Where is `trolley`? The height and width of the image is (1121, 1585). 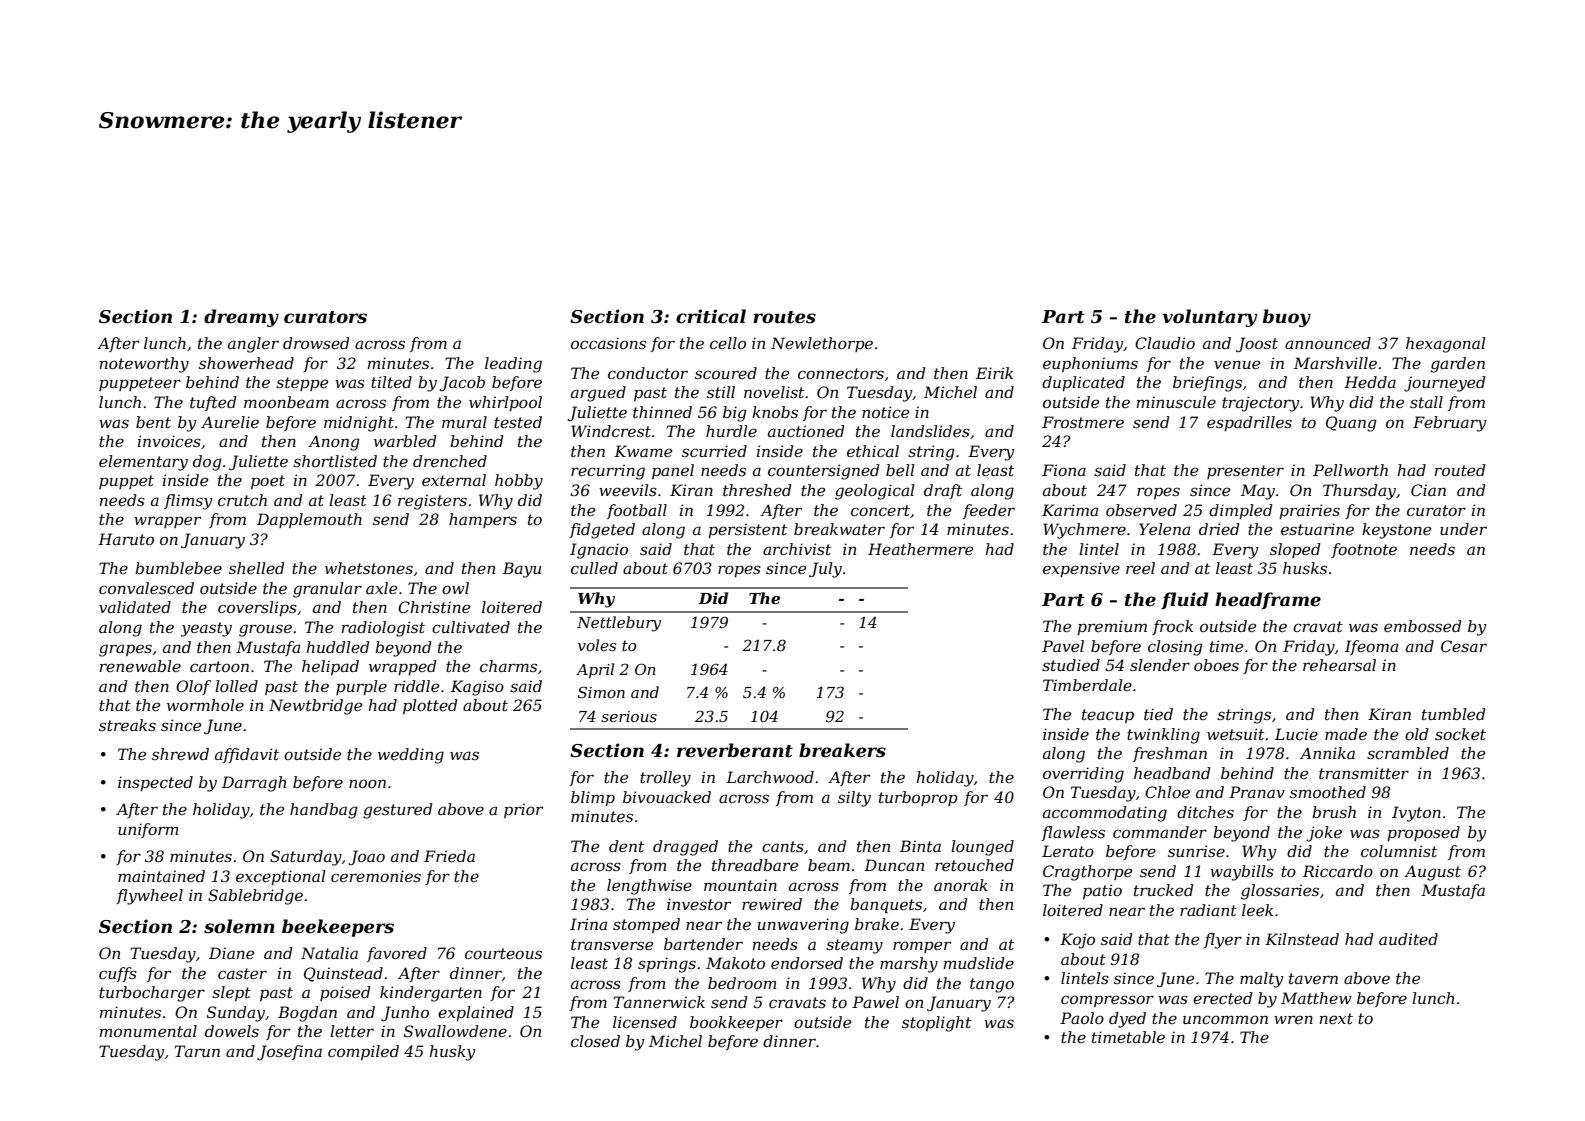
trolley is located at coordinates (665, 779).
